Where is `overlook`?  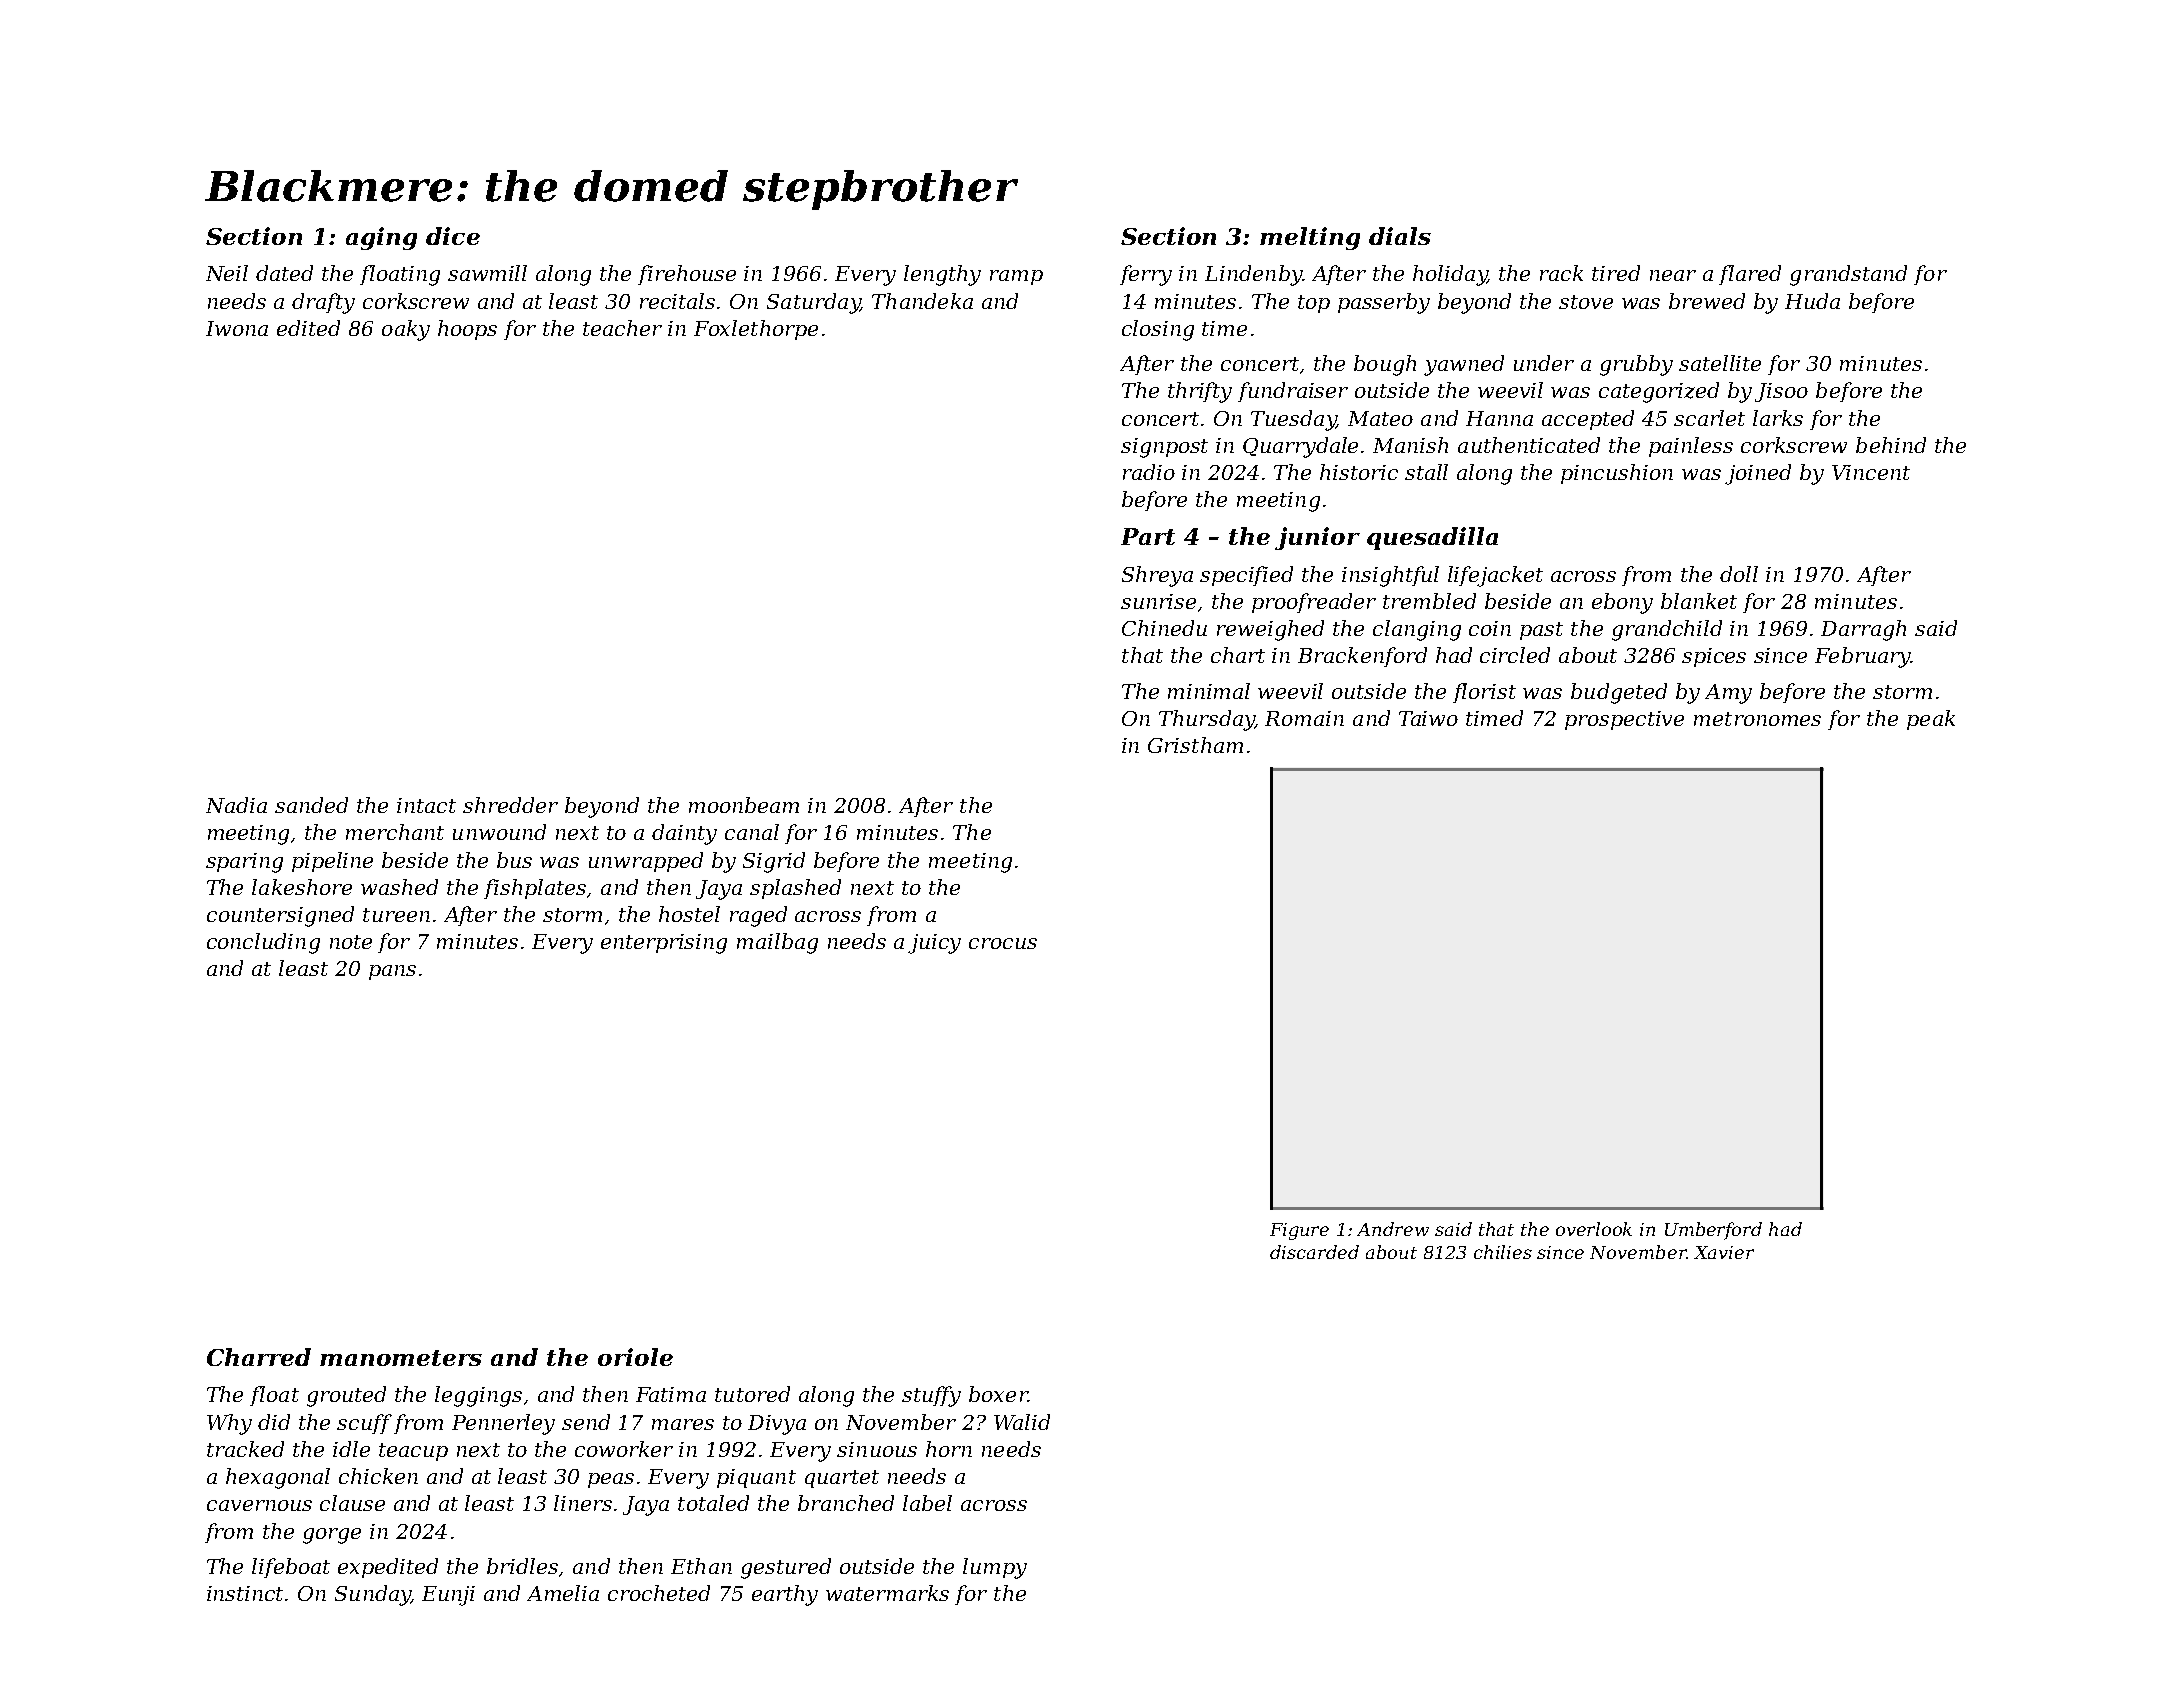 overlook is located at coordinates (1594, 1229).
